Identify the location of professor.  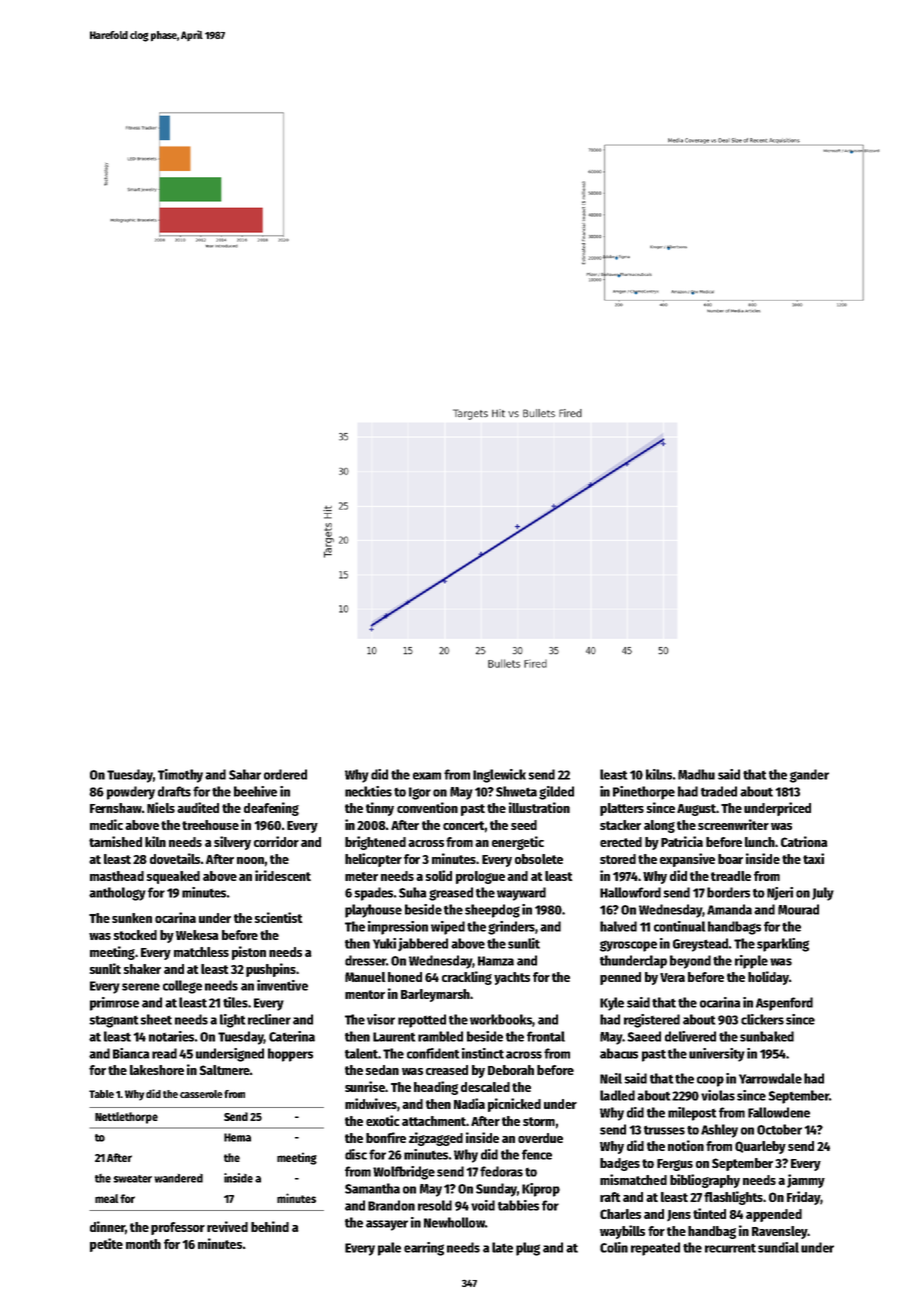
(178, 1228).
